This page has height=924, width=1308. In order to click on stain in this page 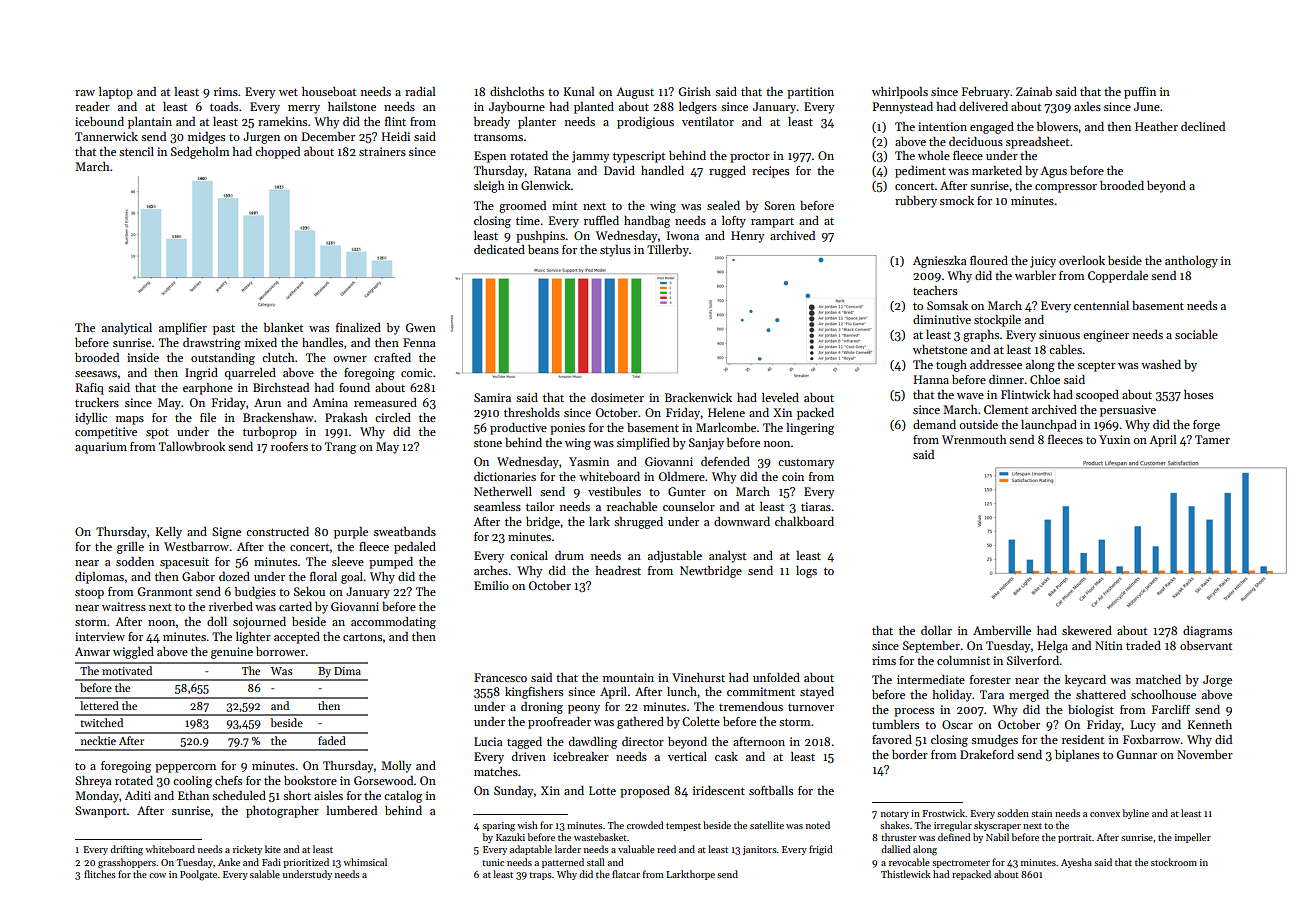, I will do `click(1041, 813)`.
